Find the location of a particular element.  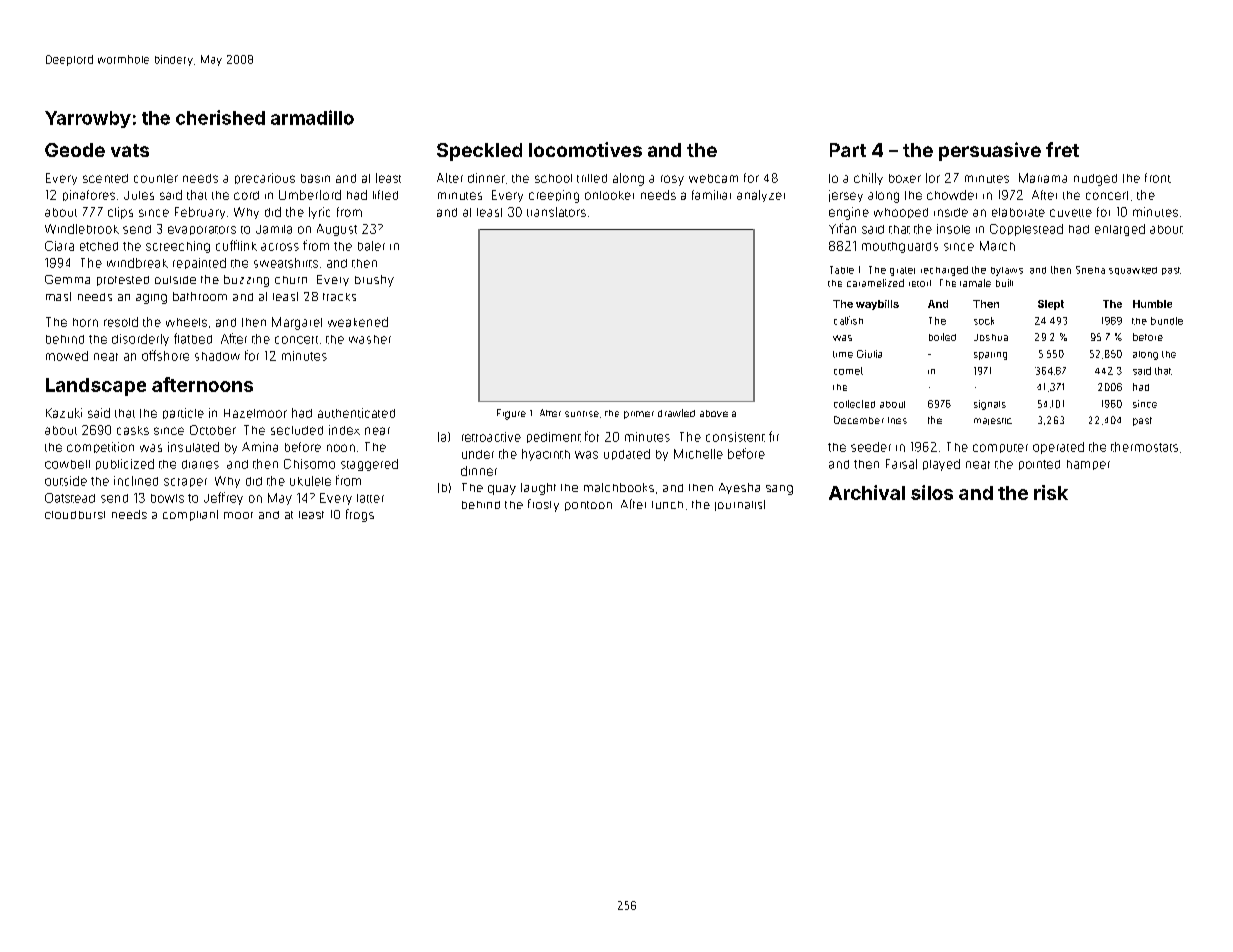

consistent is located at coordinates (735, 437).
